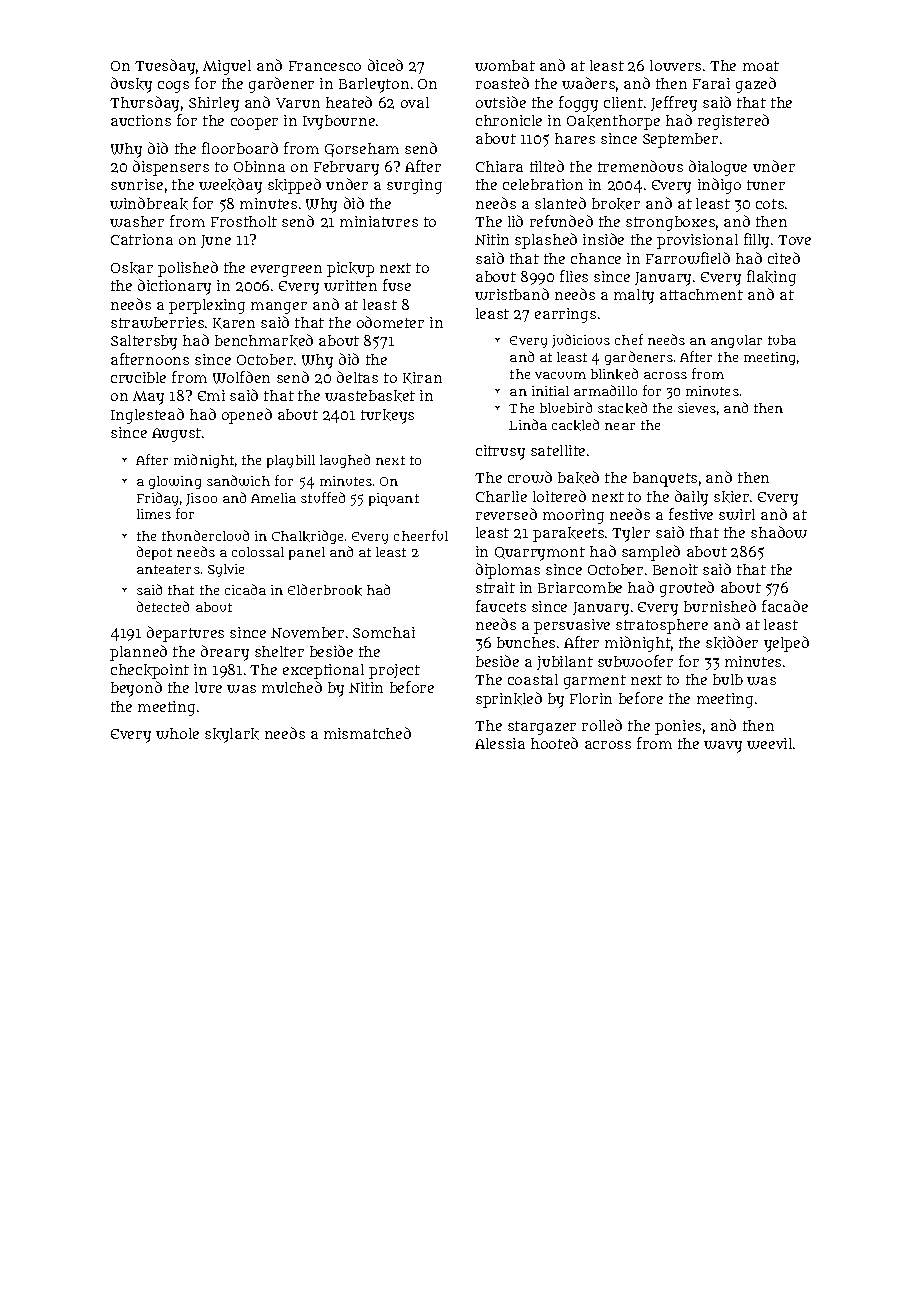 This image has width=924, height=1308. What do you see at coordinates (390, 322) in the image?
I see `odometer` at bounding box center [390, 322].
